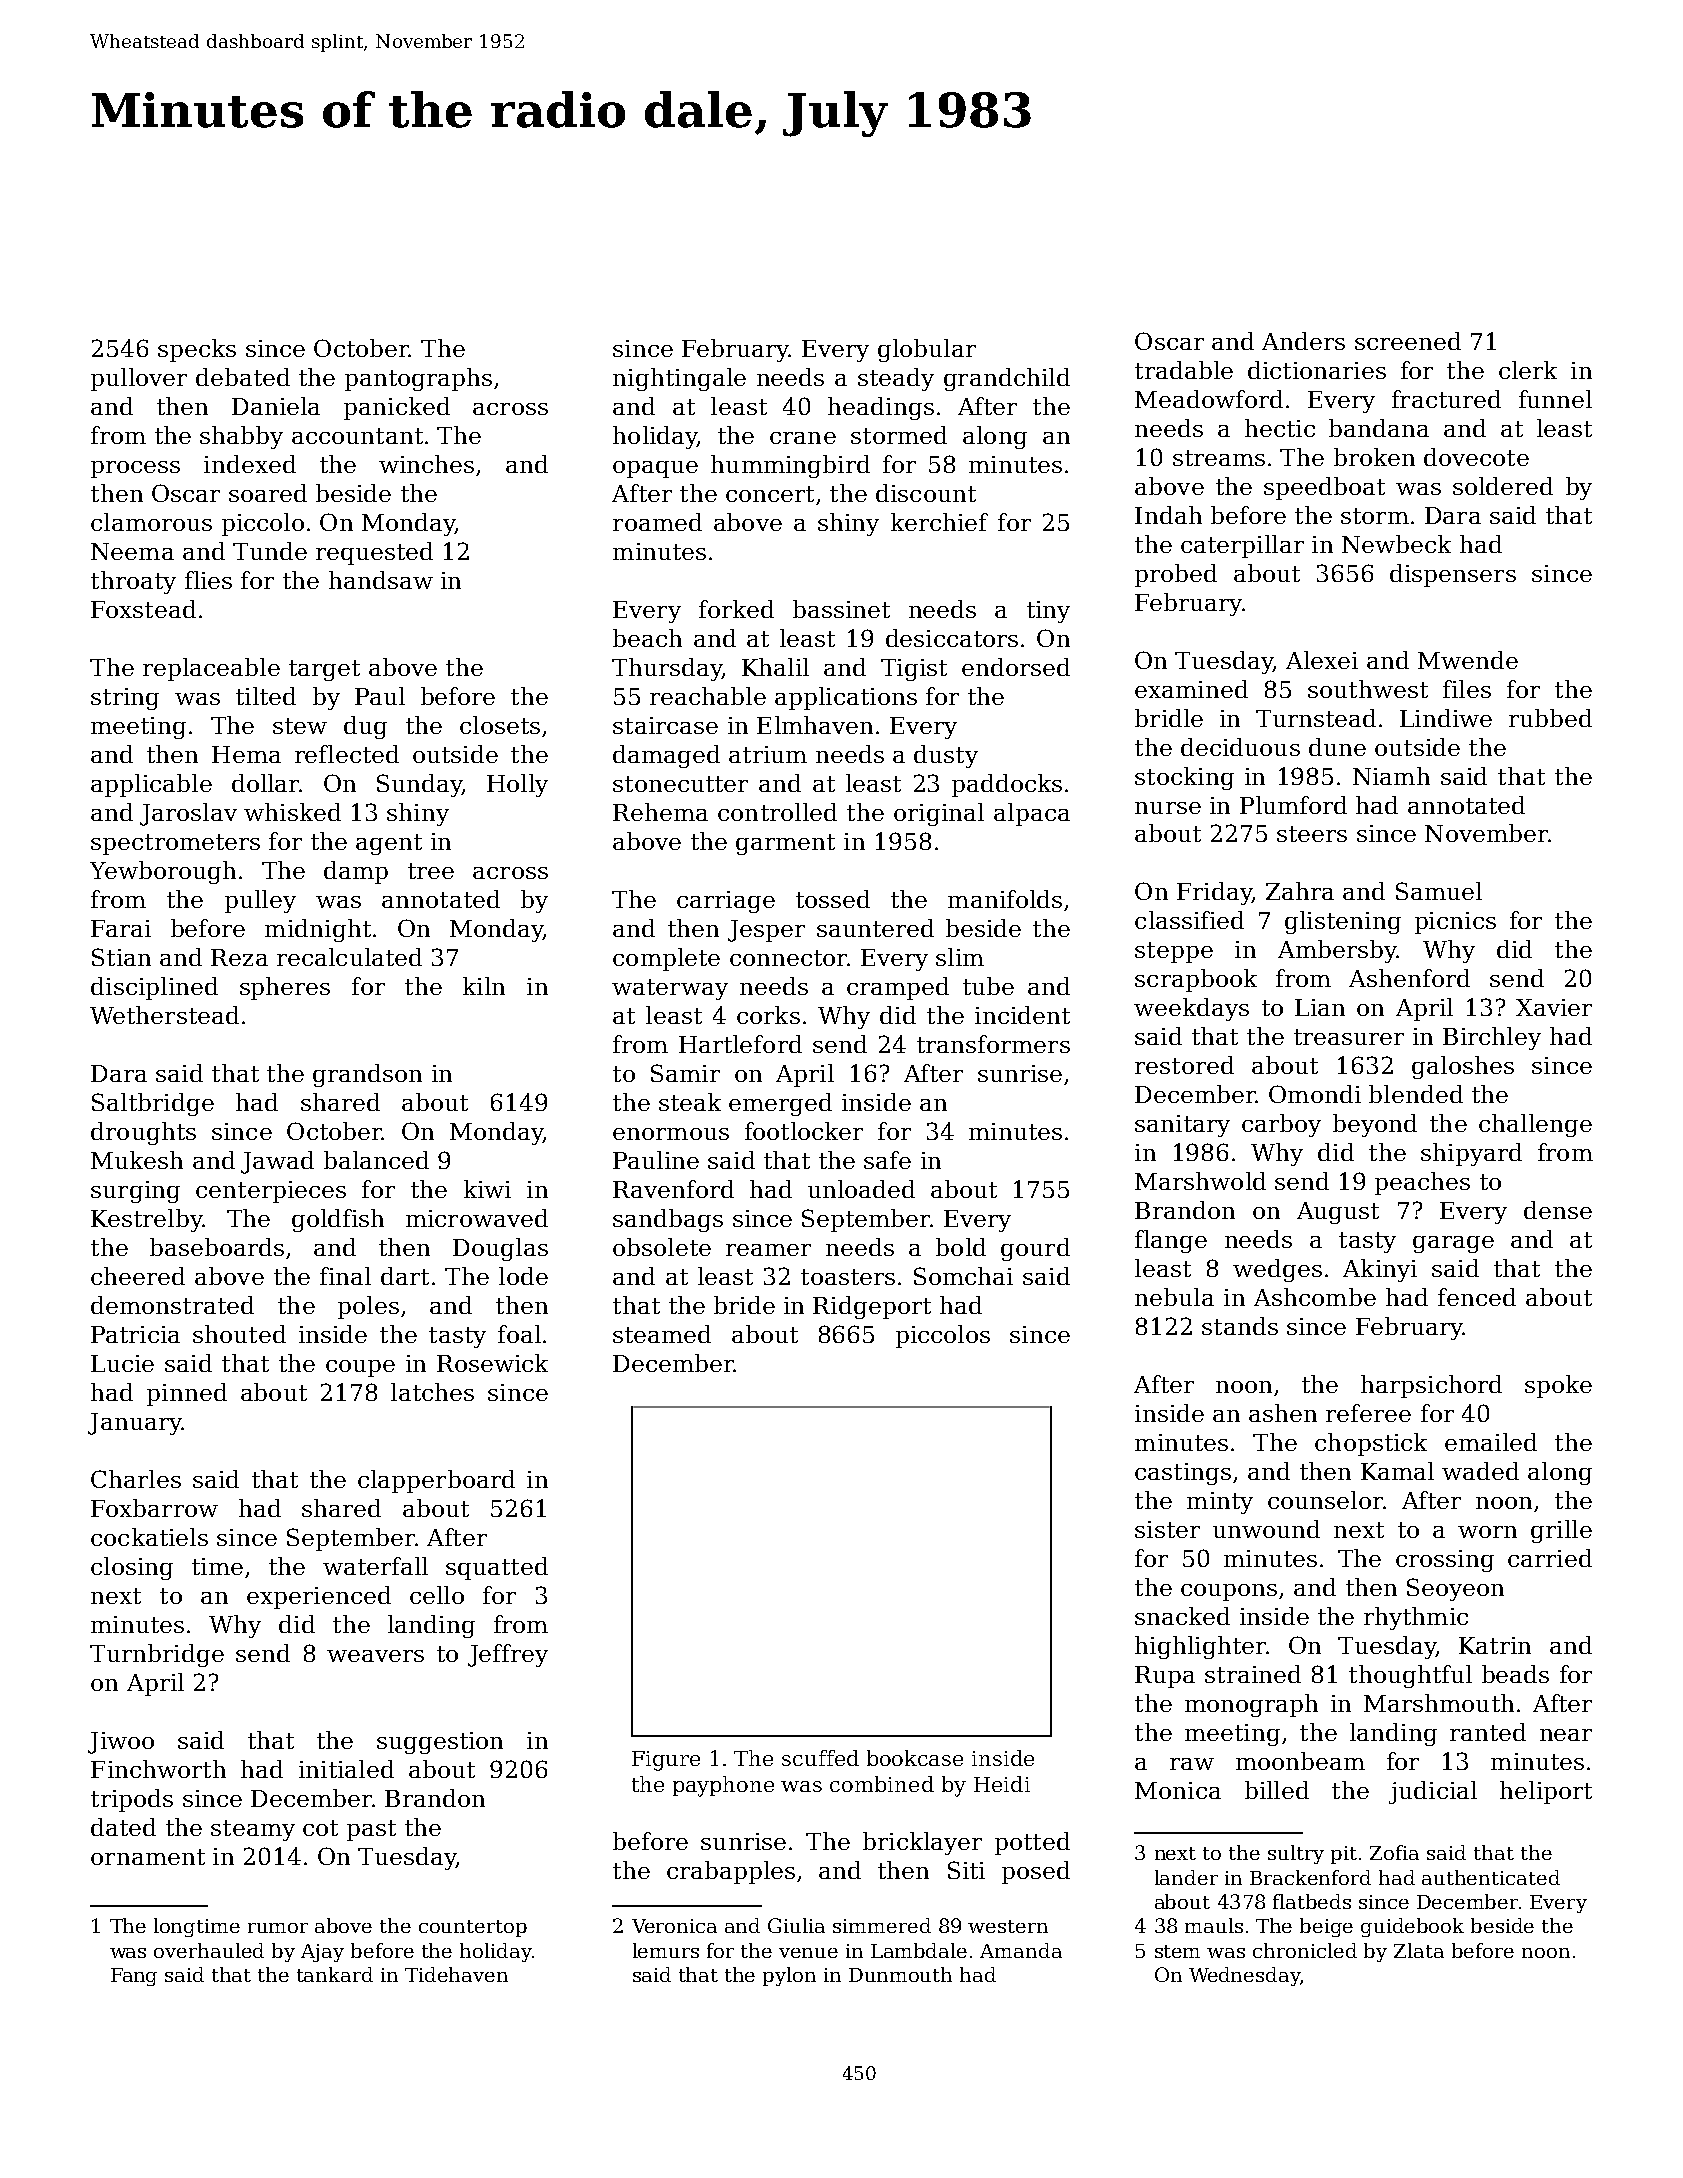 This screenshot has height=2178, width=1683. I want to click on overhauled, so click(209, 1950).
